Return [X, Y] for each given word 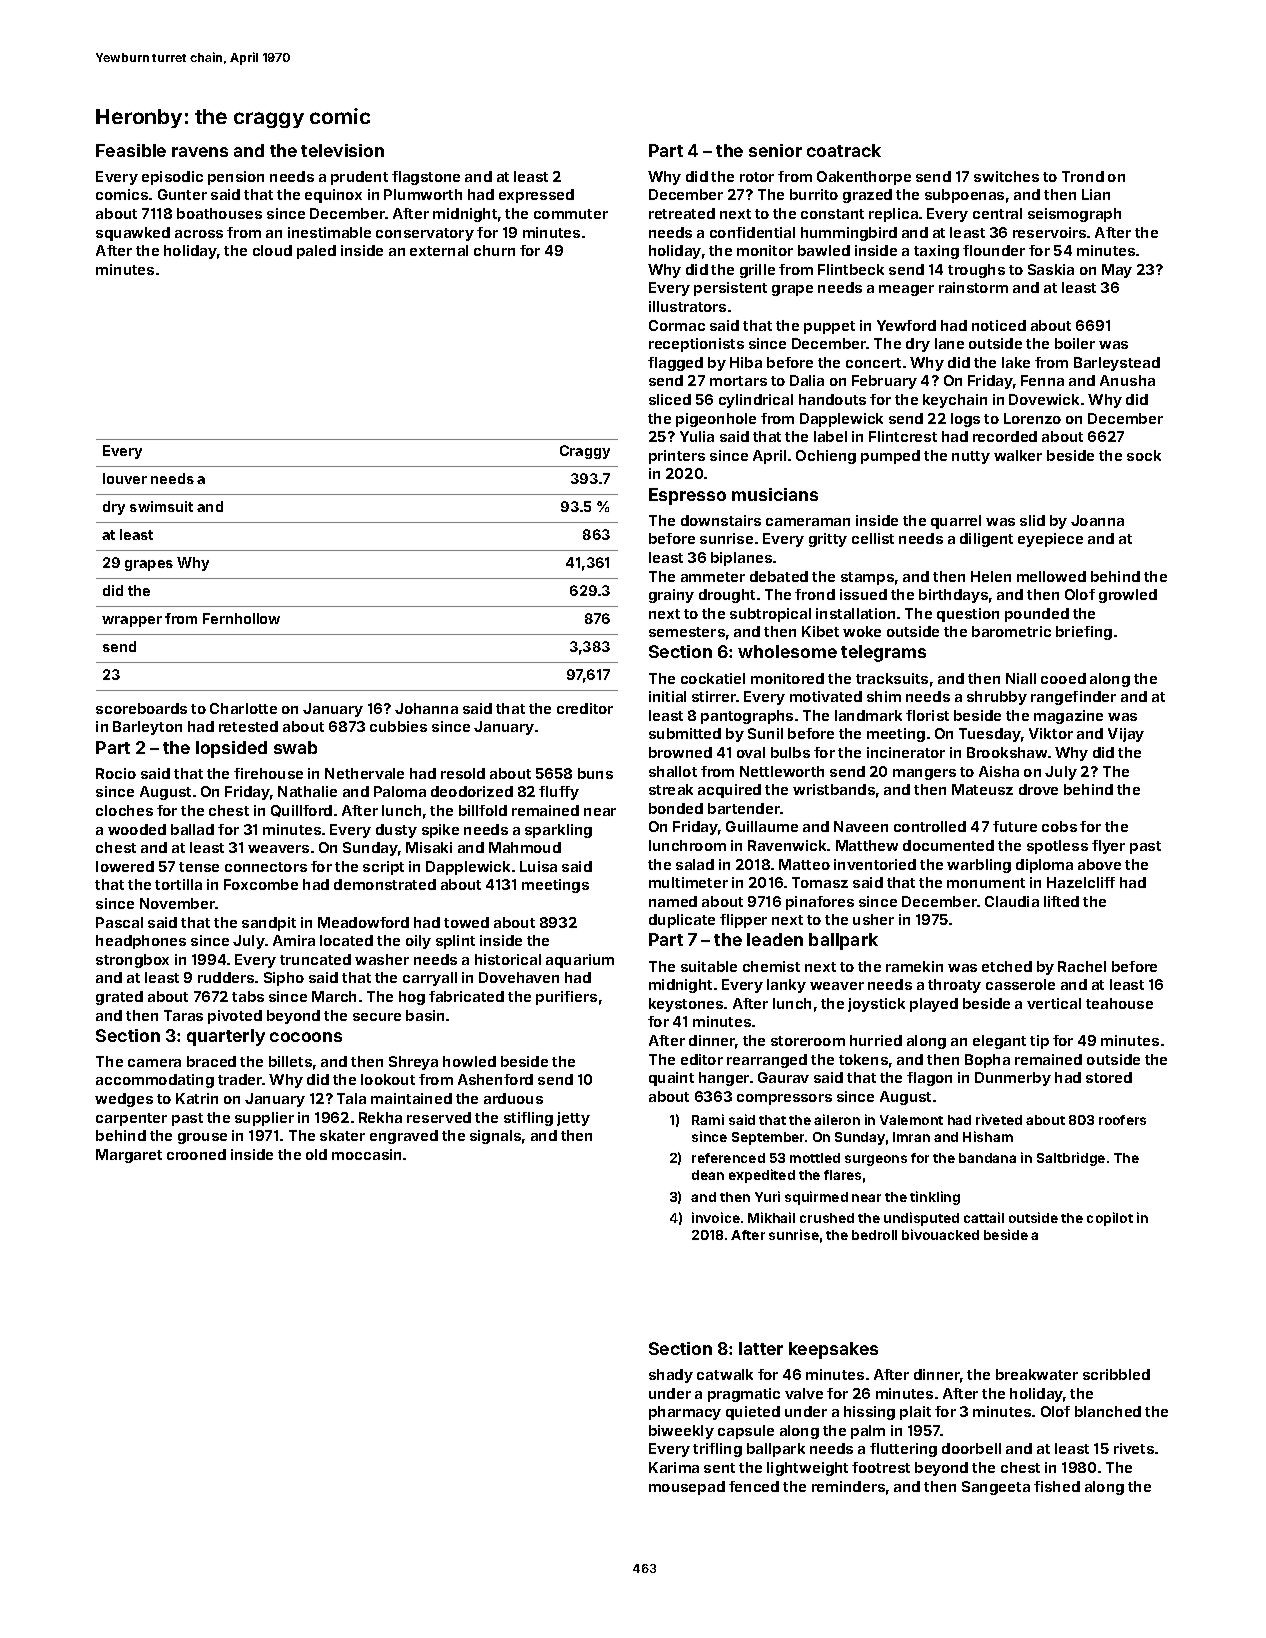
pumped [890, 457]
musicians [775, 494]
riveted [999, 1119]
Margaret [129, 1156]
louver [125, 478]
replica [893, 215]
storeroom [808, 1041]
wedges [124, 1100]
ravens [200, 152]
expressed [536, 196]
